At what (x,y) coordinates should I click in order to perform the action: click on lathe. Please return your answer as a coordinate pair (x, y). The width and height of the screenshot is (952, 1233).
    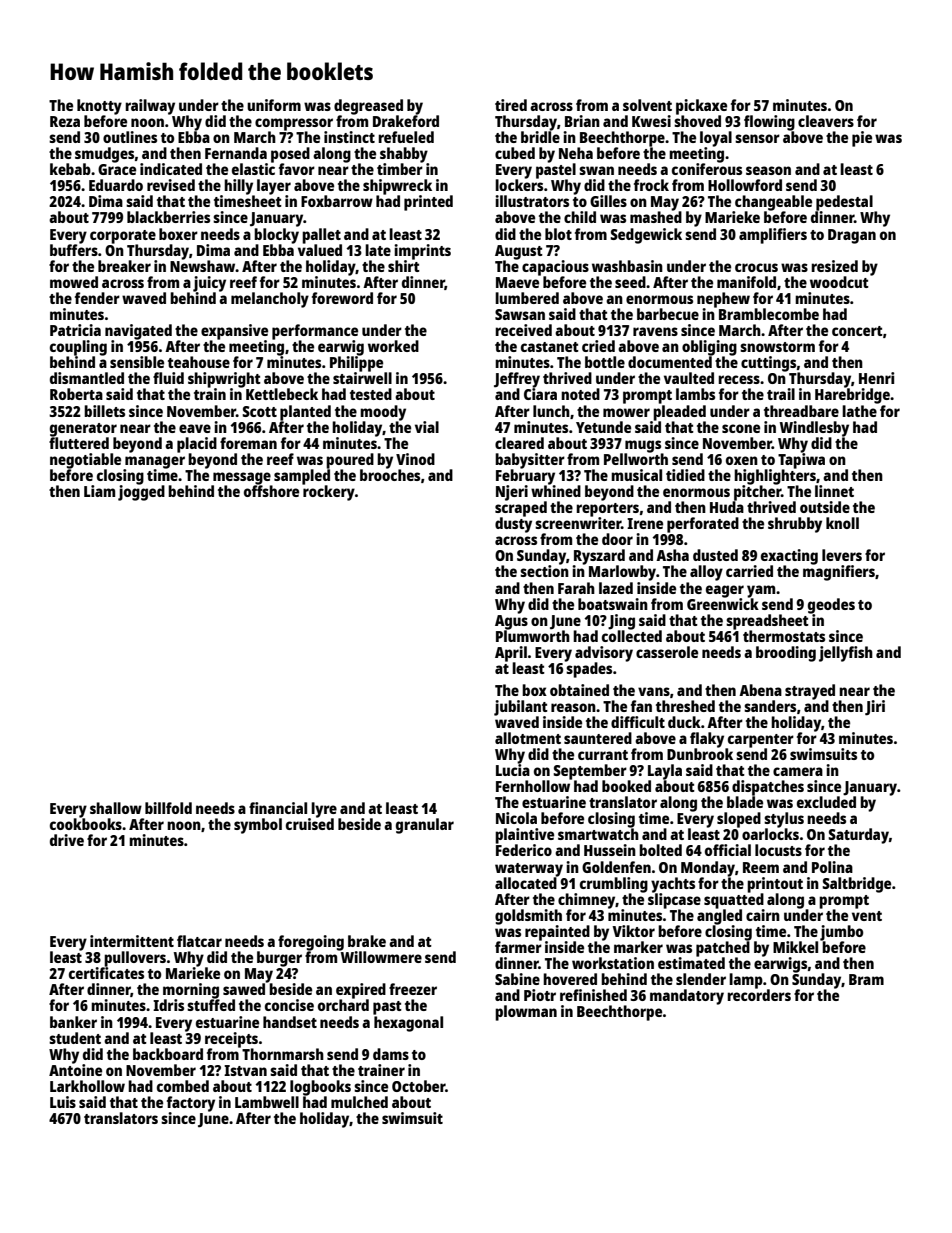
    Looking at the image, I should click on (859, 411).
